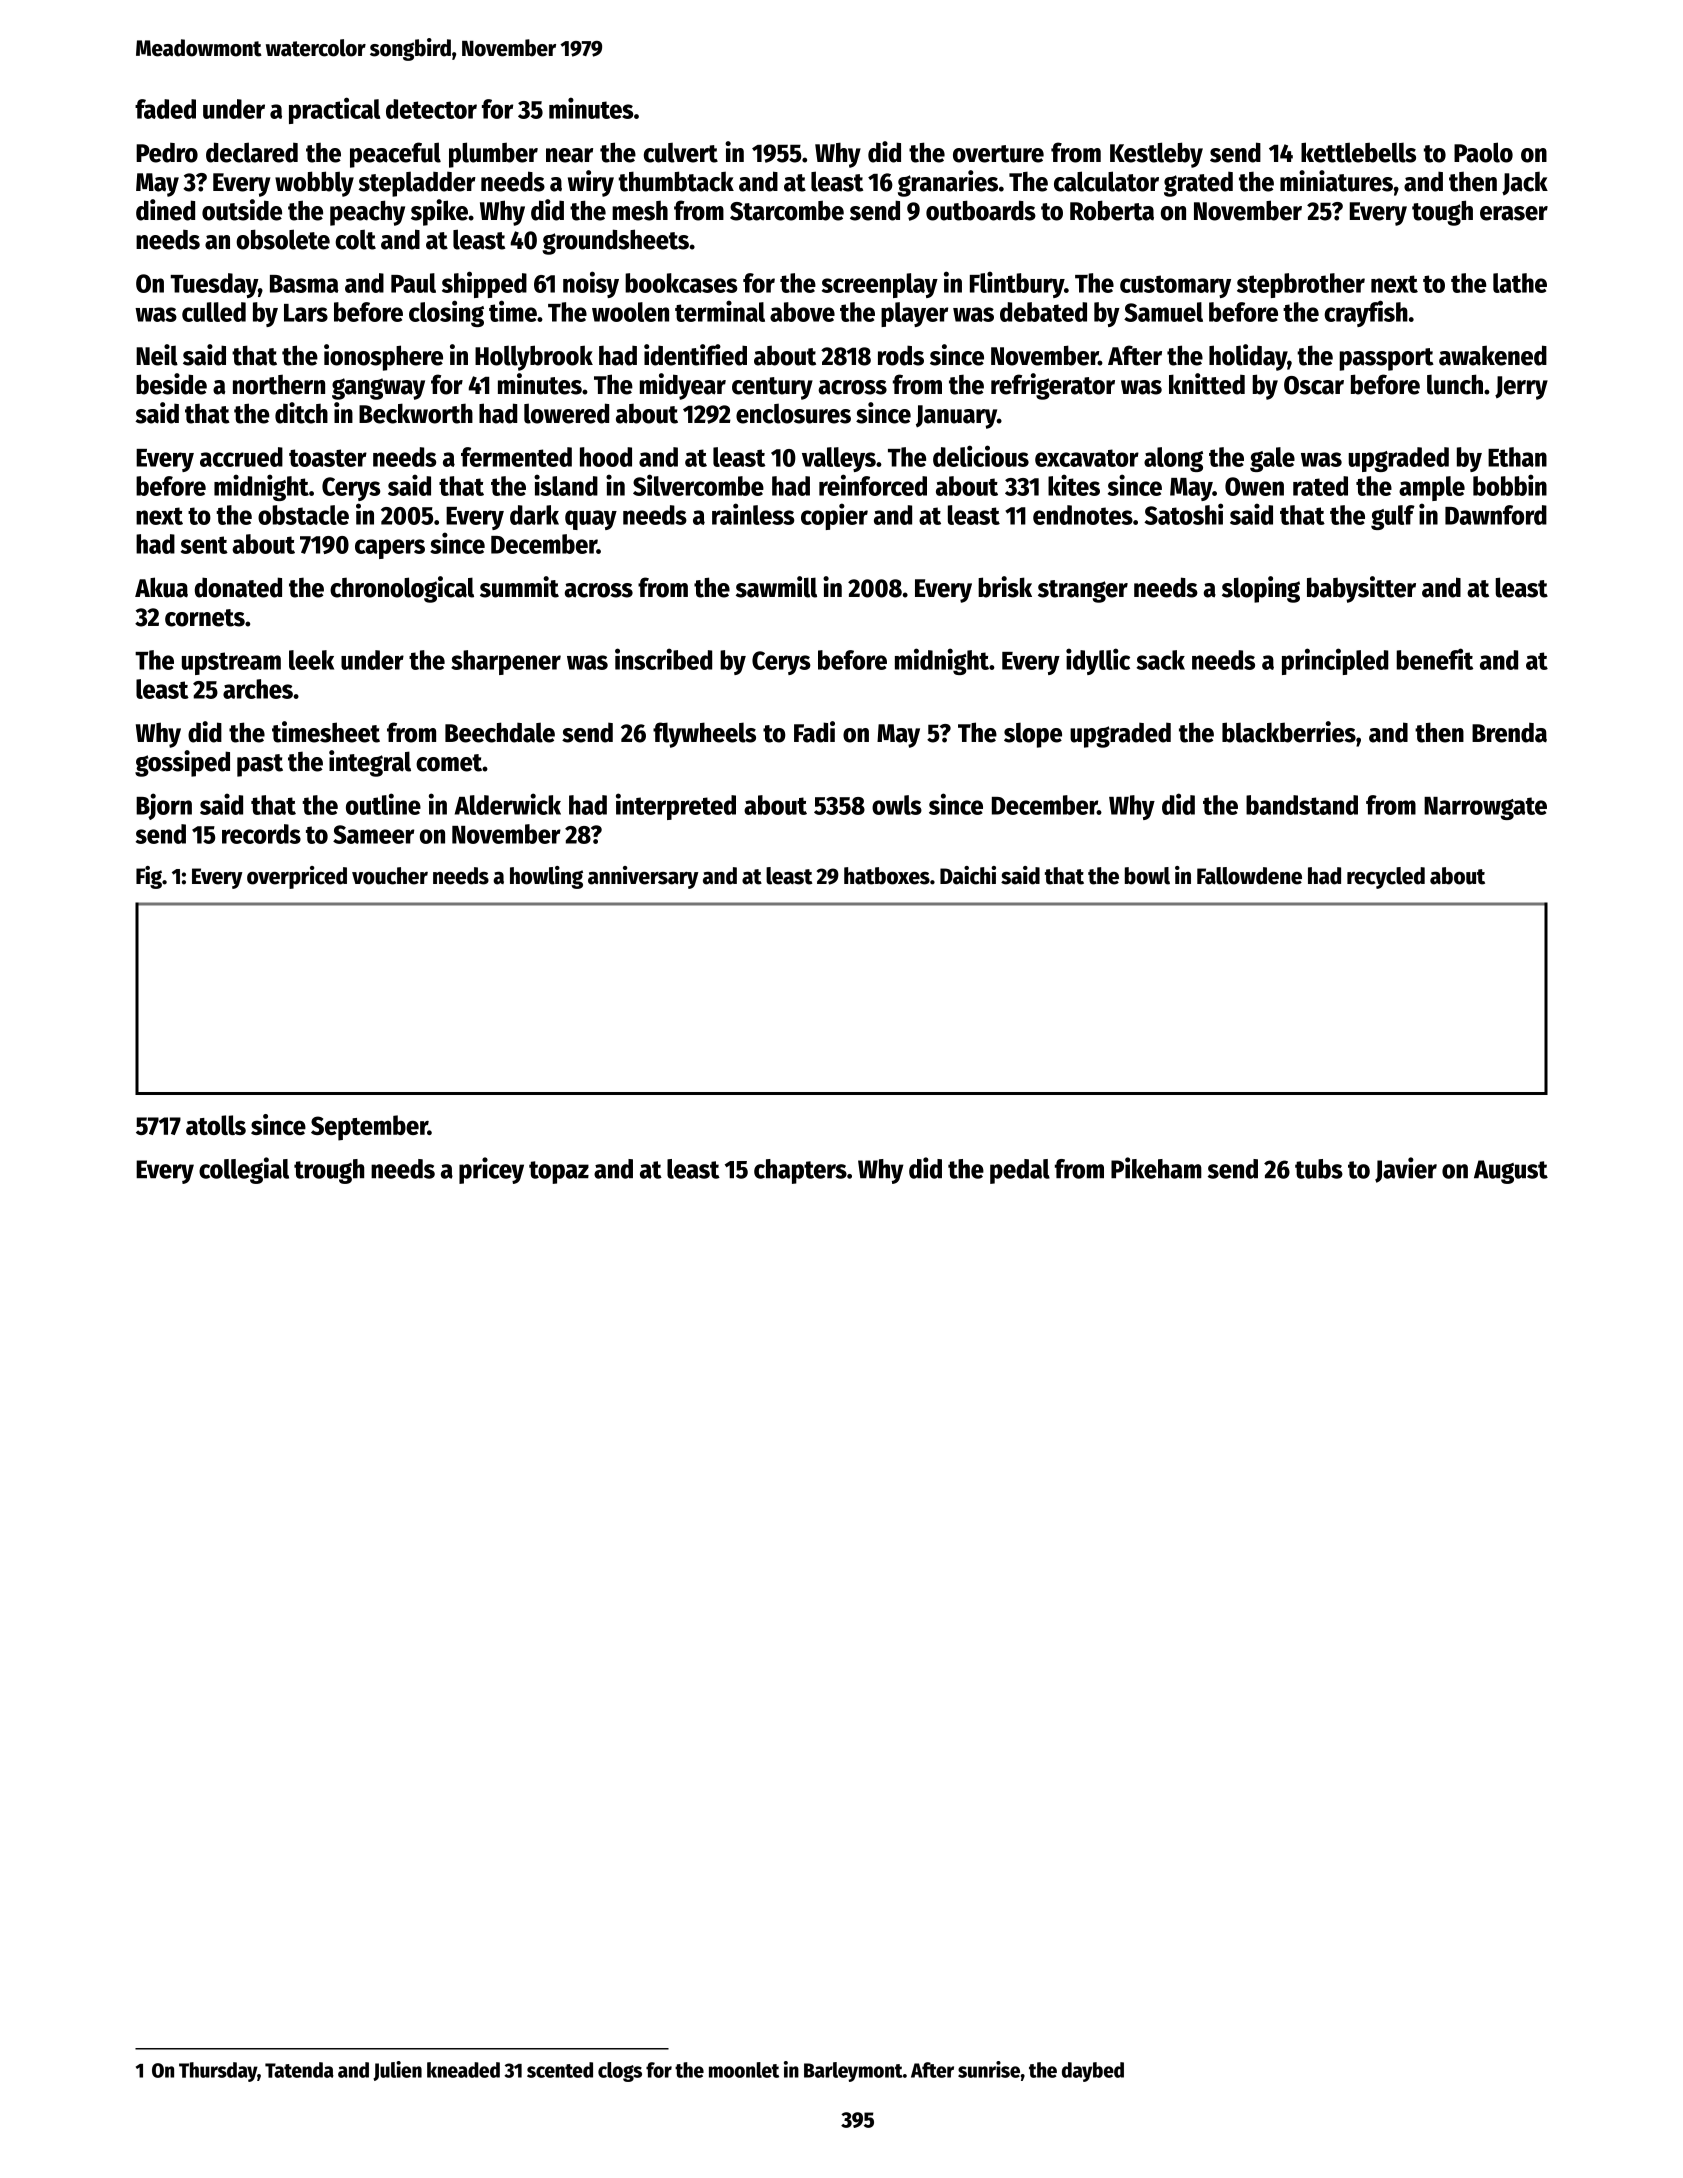  Describe the element at coordinates (334, 110) in the screenshot. I see `practical` at that location.
